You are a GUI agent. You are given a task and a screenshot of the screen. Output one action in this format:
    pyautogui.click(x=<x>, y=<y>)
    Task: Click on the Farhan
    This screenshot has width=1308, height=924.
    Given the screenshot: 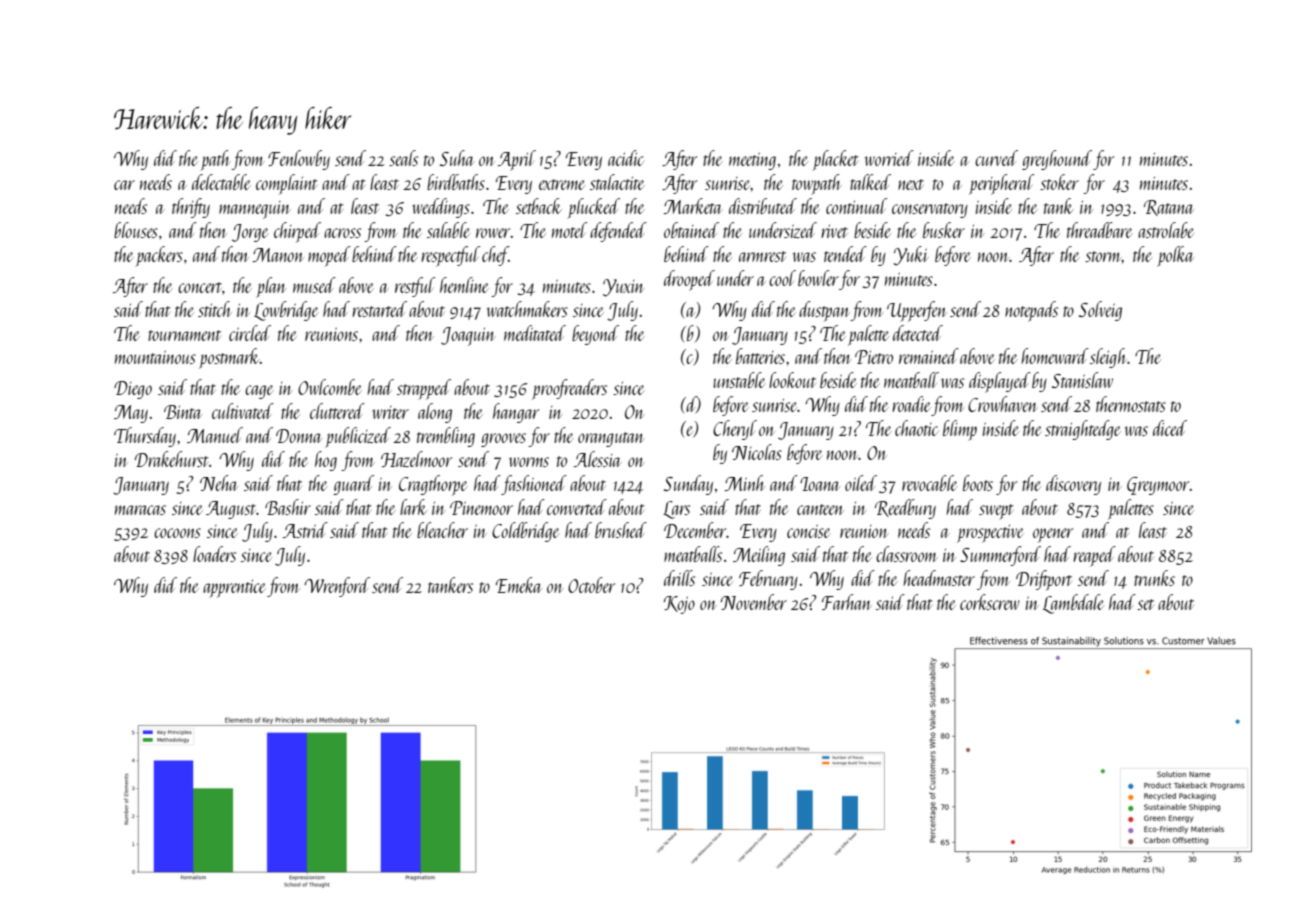 What is the action you would take?
    pyautogui.click(x=847, y=602)
